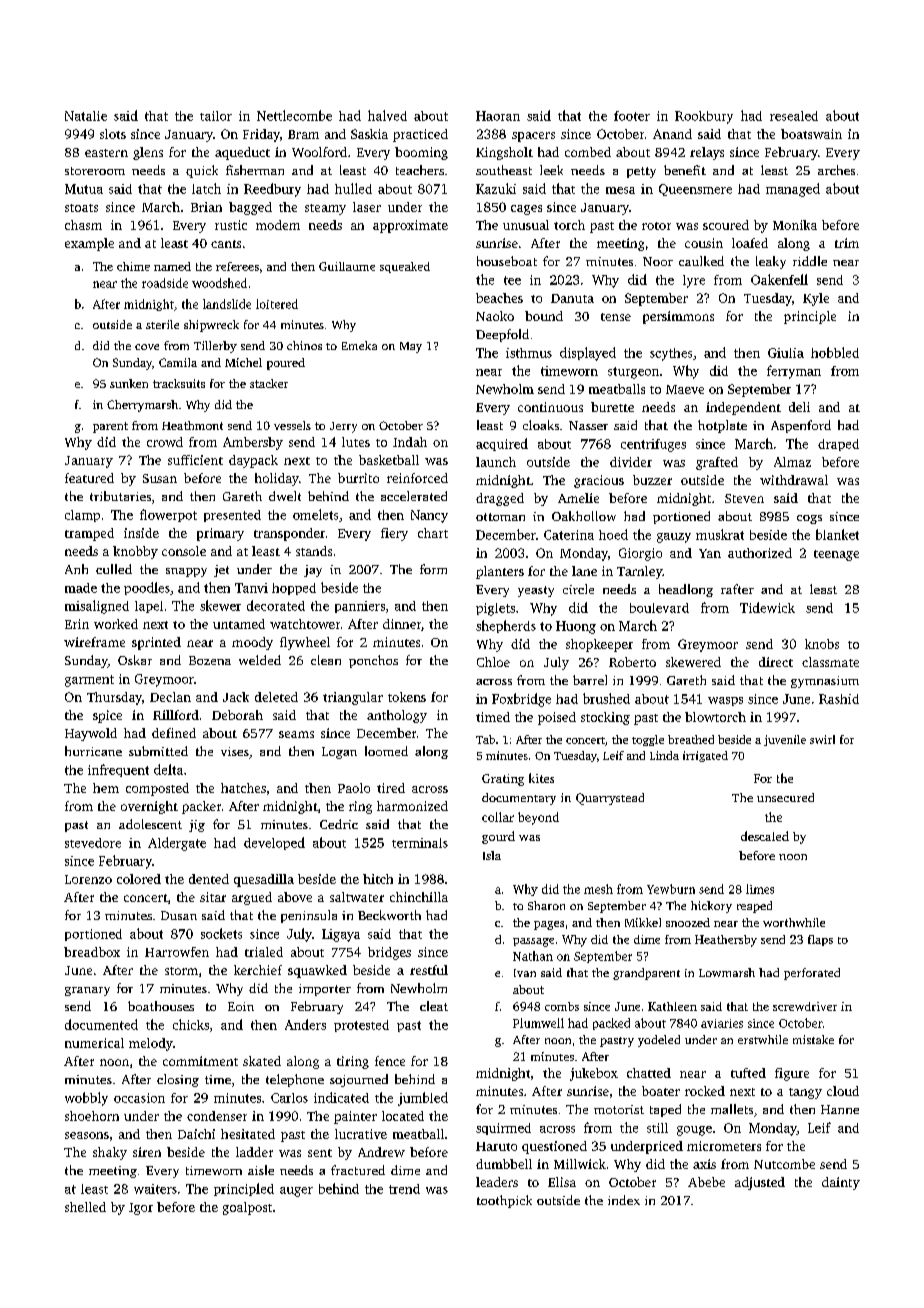 This document has width=924, height=1308. What do you see at coordinates (387, 115) in the document?
I see `halved` at bounding box center [387, 115].
